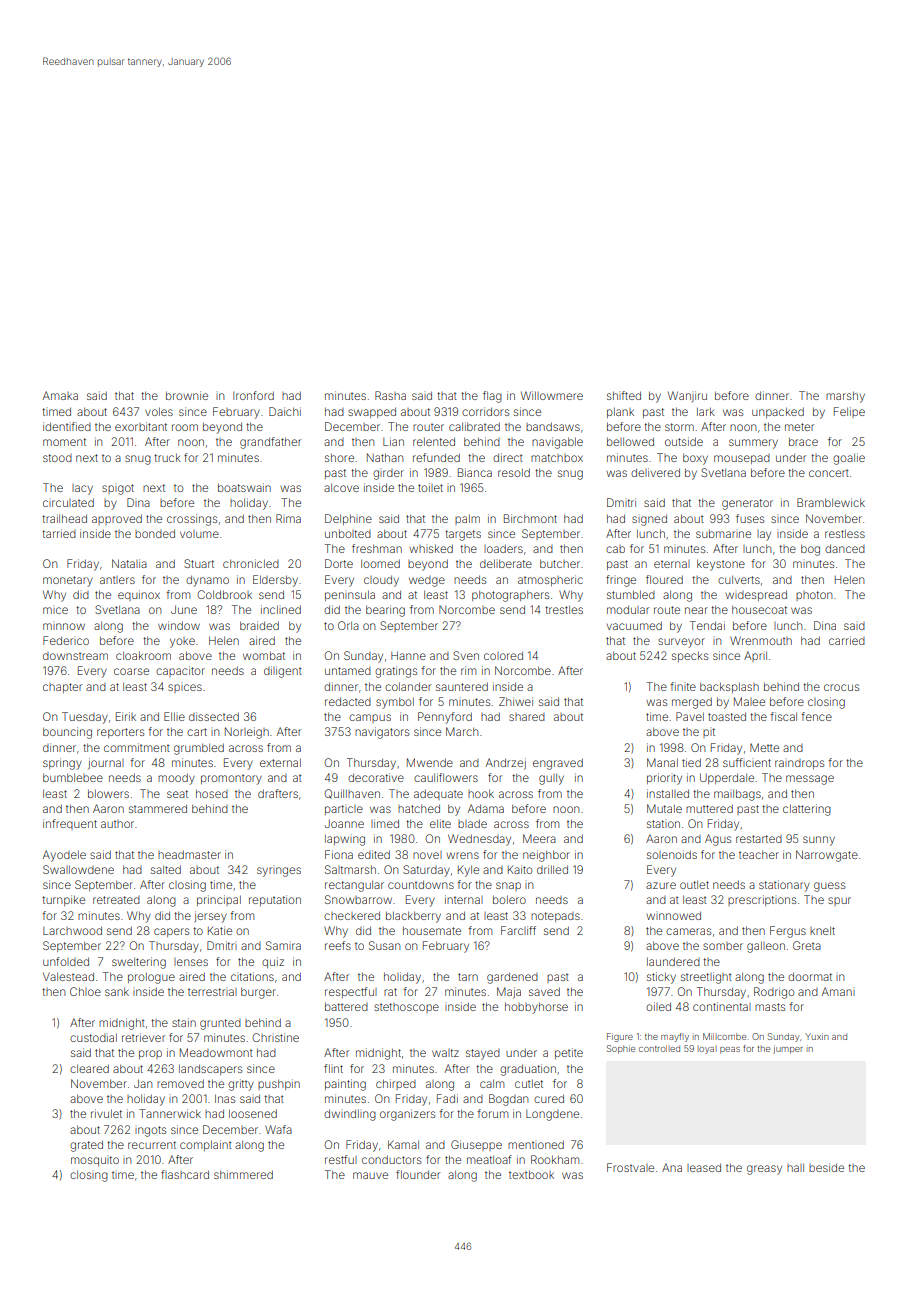 Image resolution: width=908 pixels, height=1316 pixels. Describe the element at coordinates (747, 504) in the document. I see `generator` at that location.
